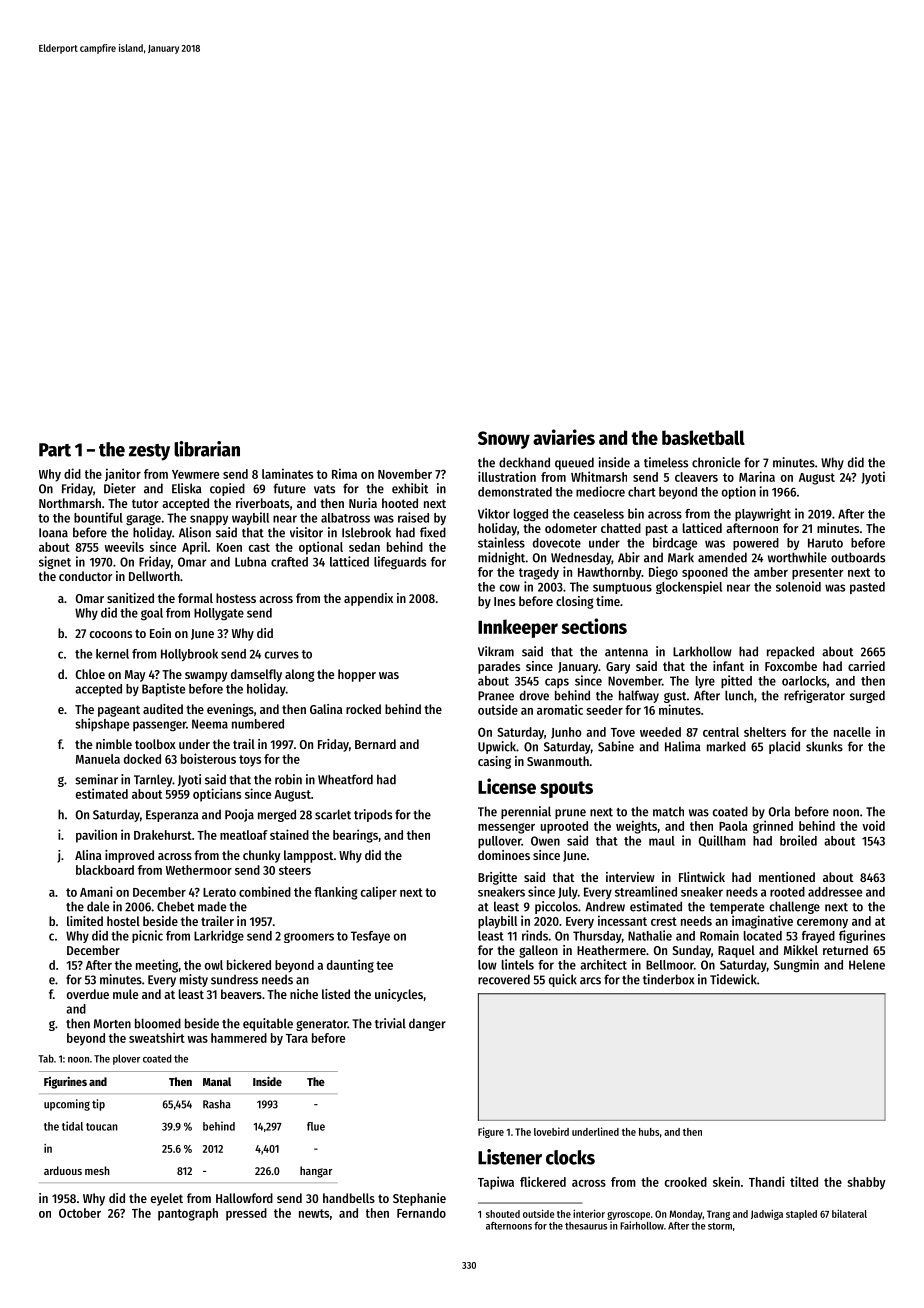  Describe the element at coordinates (85, 921) in the image. I see `limited` at that location.
